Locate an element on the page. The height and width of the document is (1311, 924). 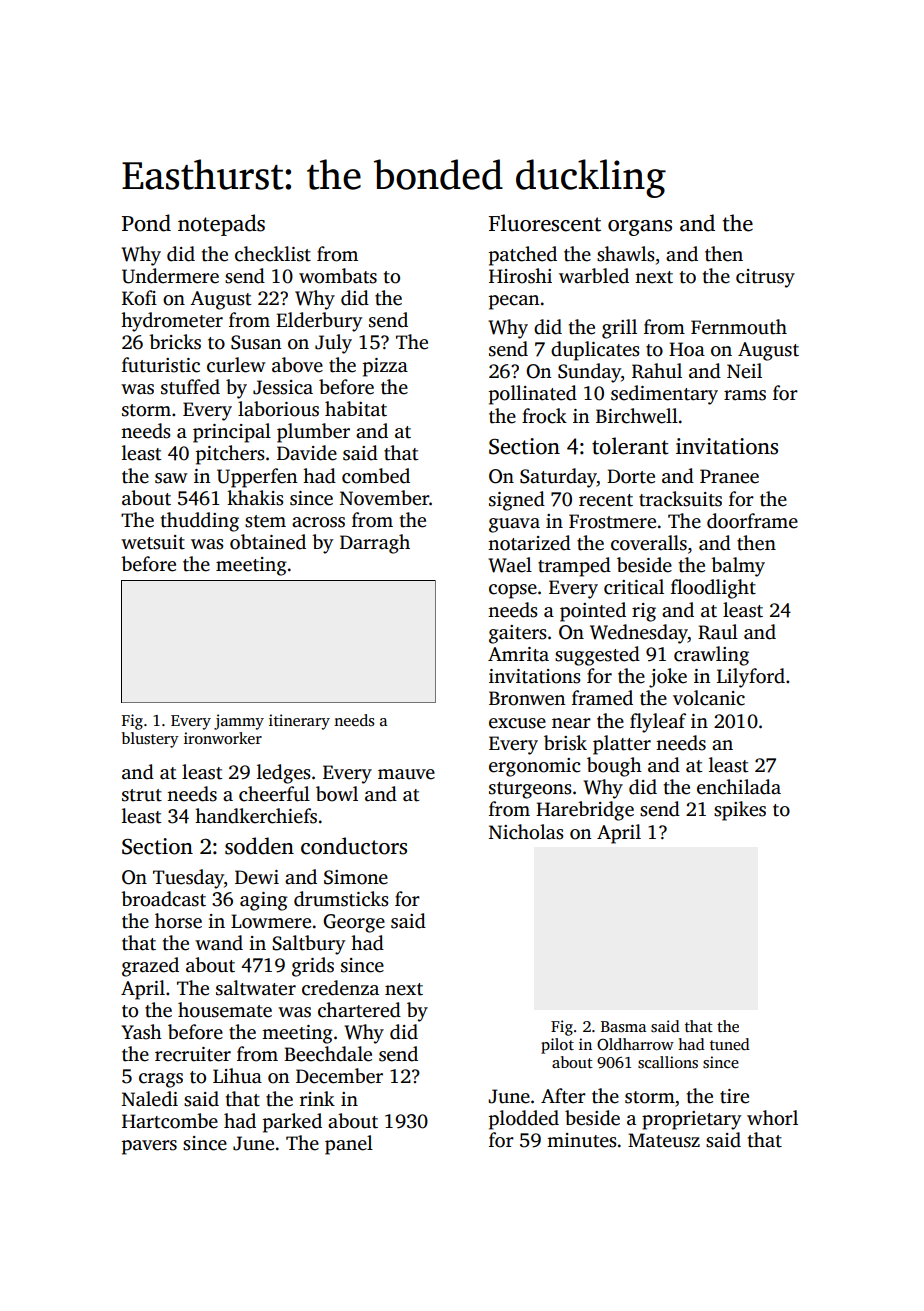
balmy is located at coordinates (738, 567).
